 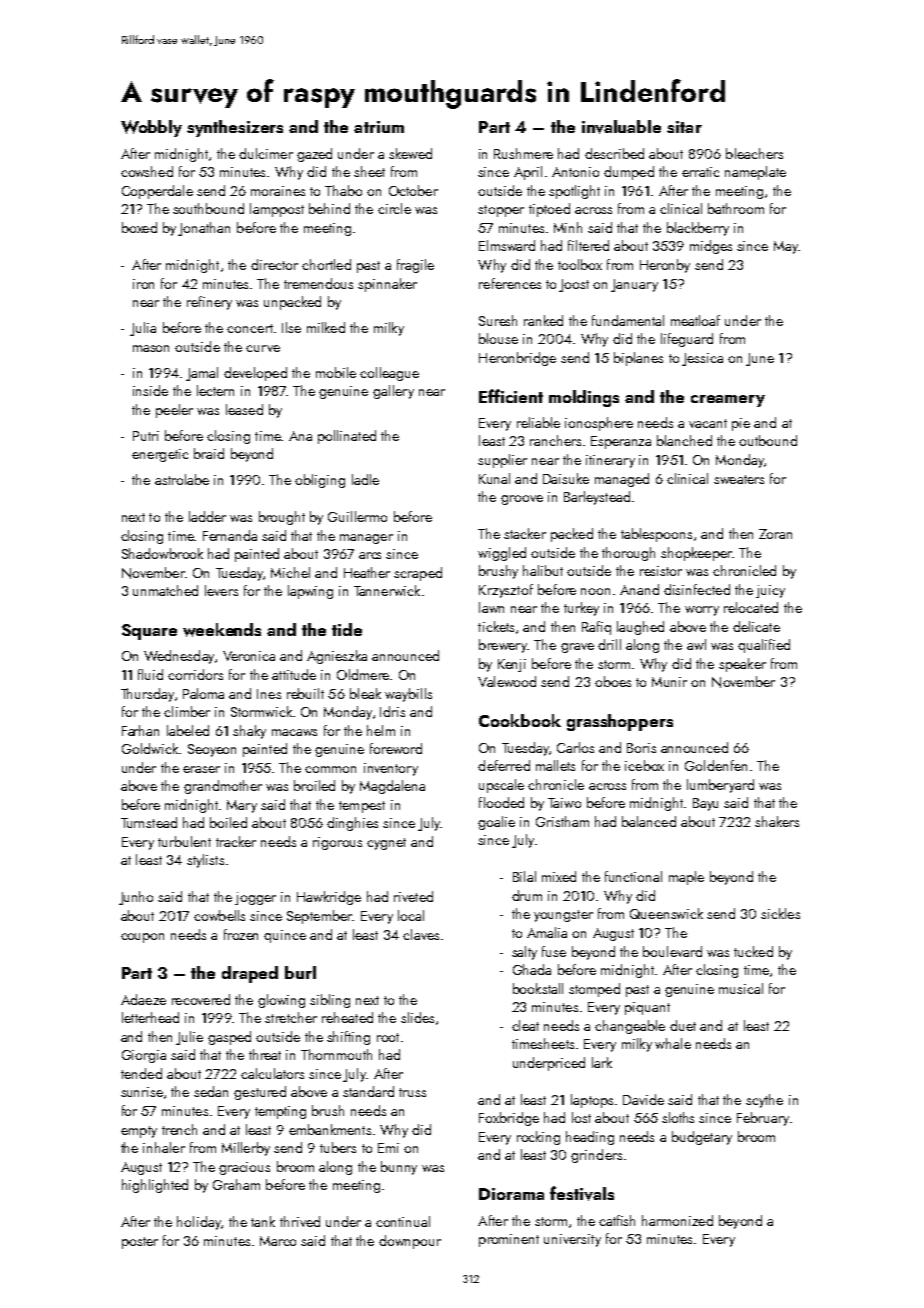 What do you see at coordinates (502, 461) in the image?
I see `supplier` at bounding box center [502, 461].
